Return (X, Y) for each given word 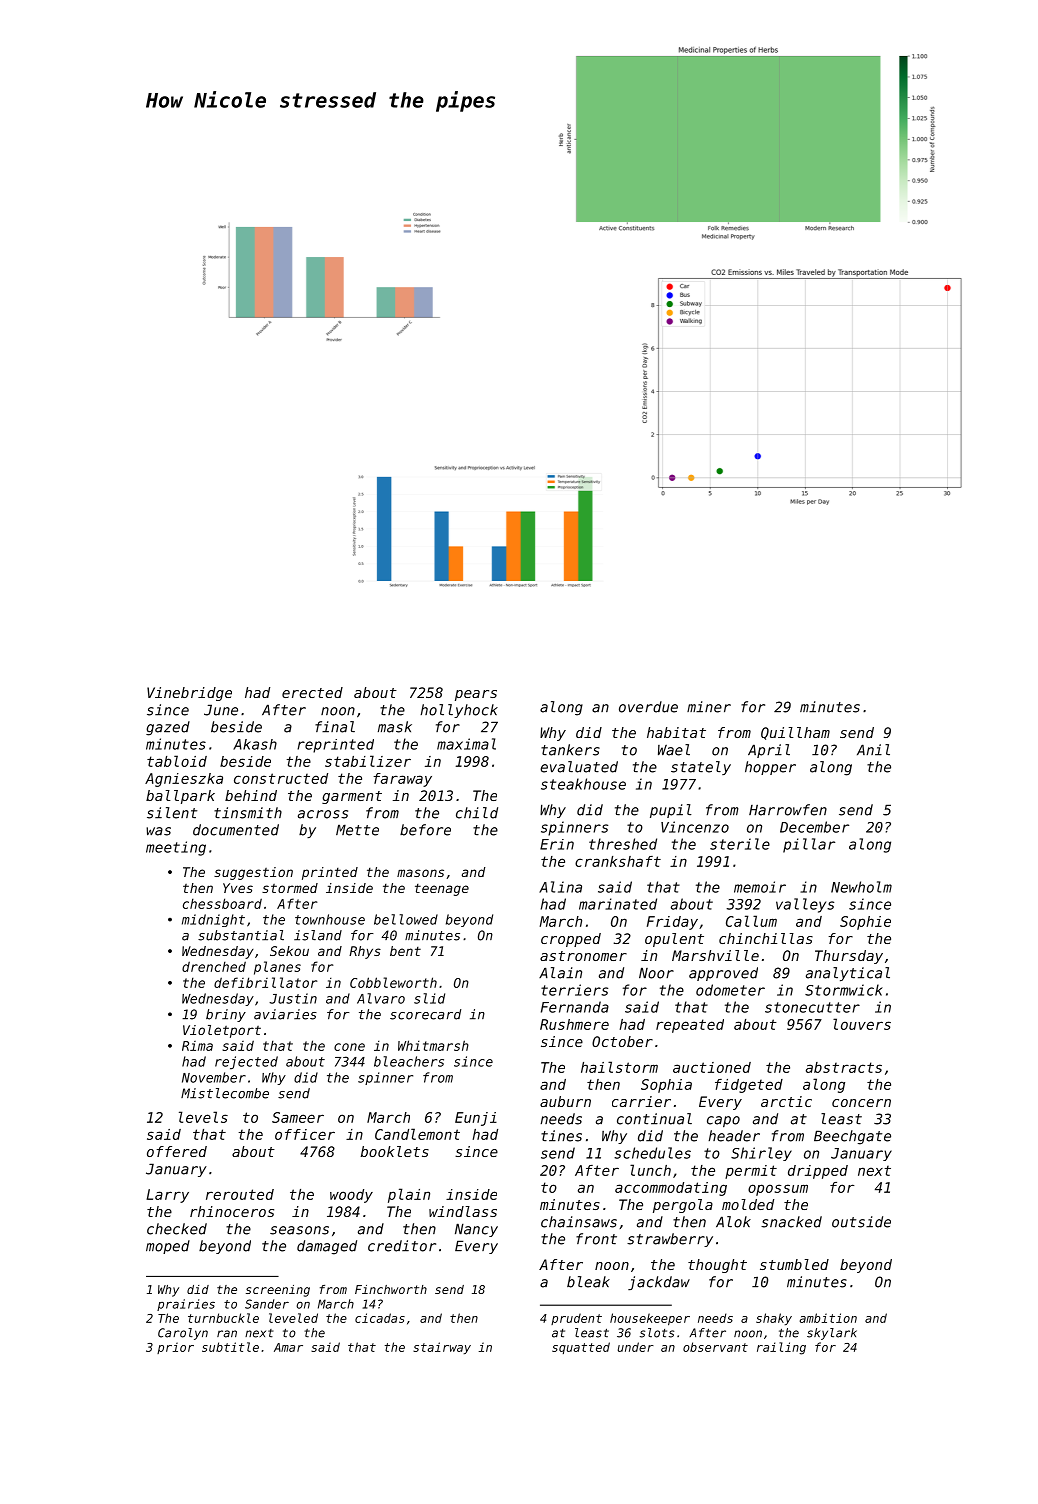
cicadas (380, 1318)
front (596, 1239)
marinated (618, 904)
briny (226, 1015)
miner (709, 707)
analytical (848, 974)
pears (476, 695)
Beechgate (852, 1137)
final (335, 727)
